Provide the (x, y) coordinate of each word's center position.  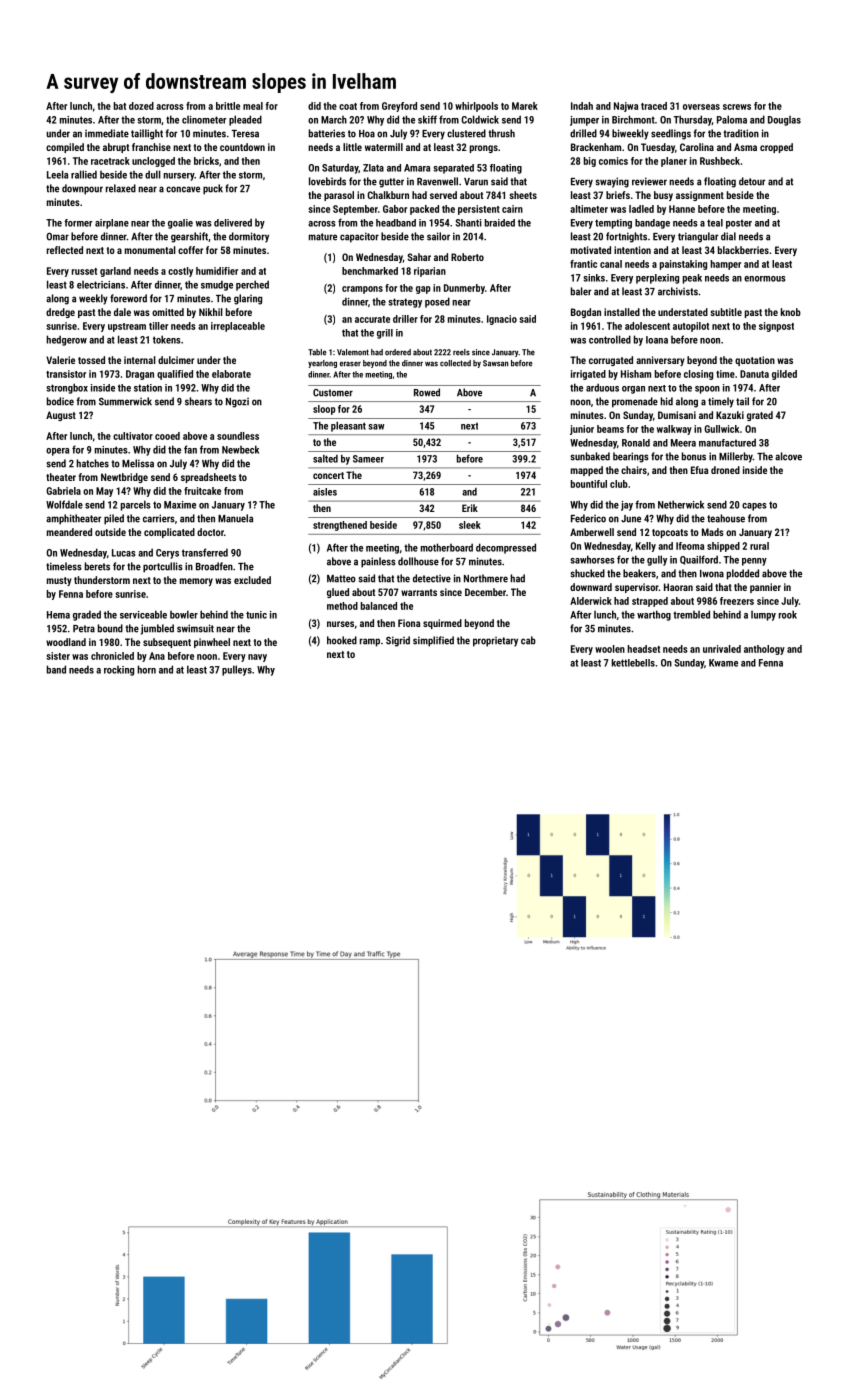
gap (423, 290)
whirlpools (476, 107)
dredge (60, 313)
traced (654, 106)
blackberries (743, 250)
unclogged (153, 162)
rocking (119, 671)
